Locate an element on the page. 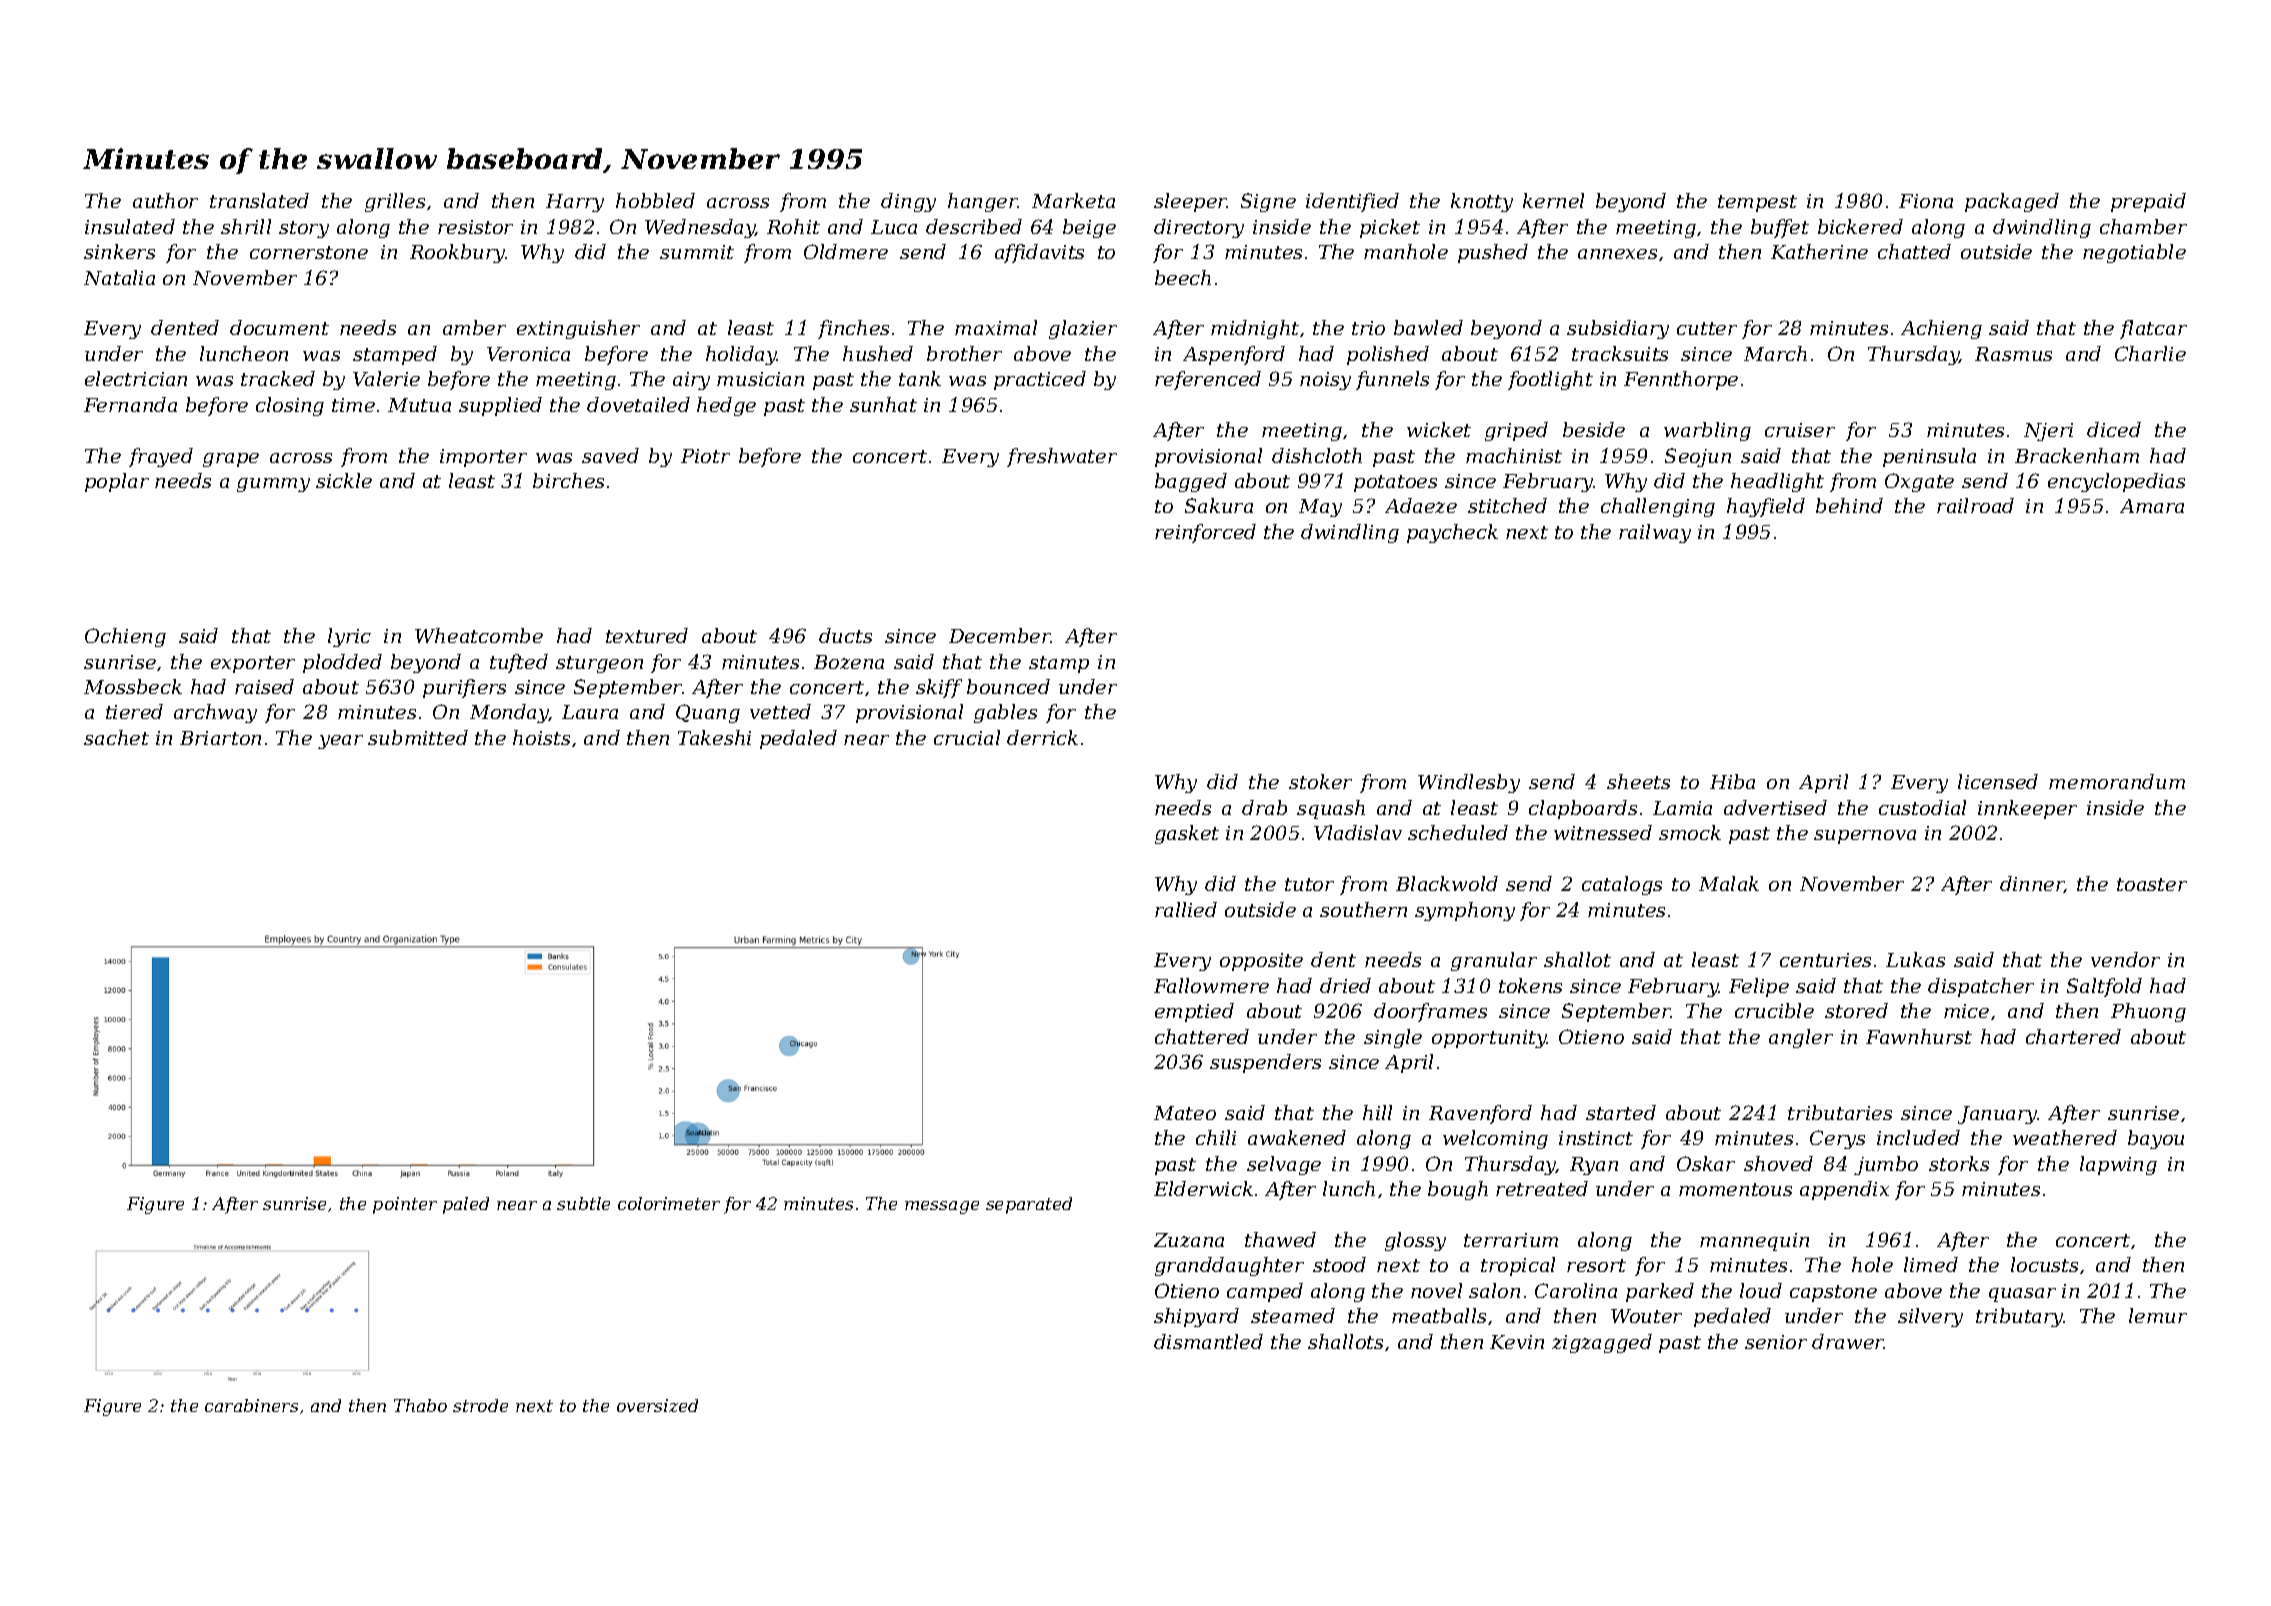 This page has height=1606, width=2271. toaster is located at coordinates (2152, 884).
